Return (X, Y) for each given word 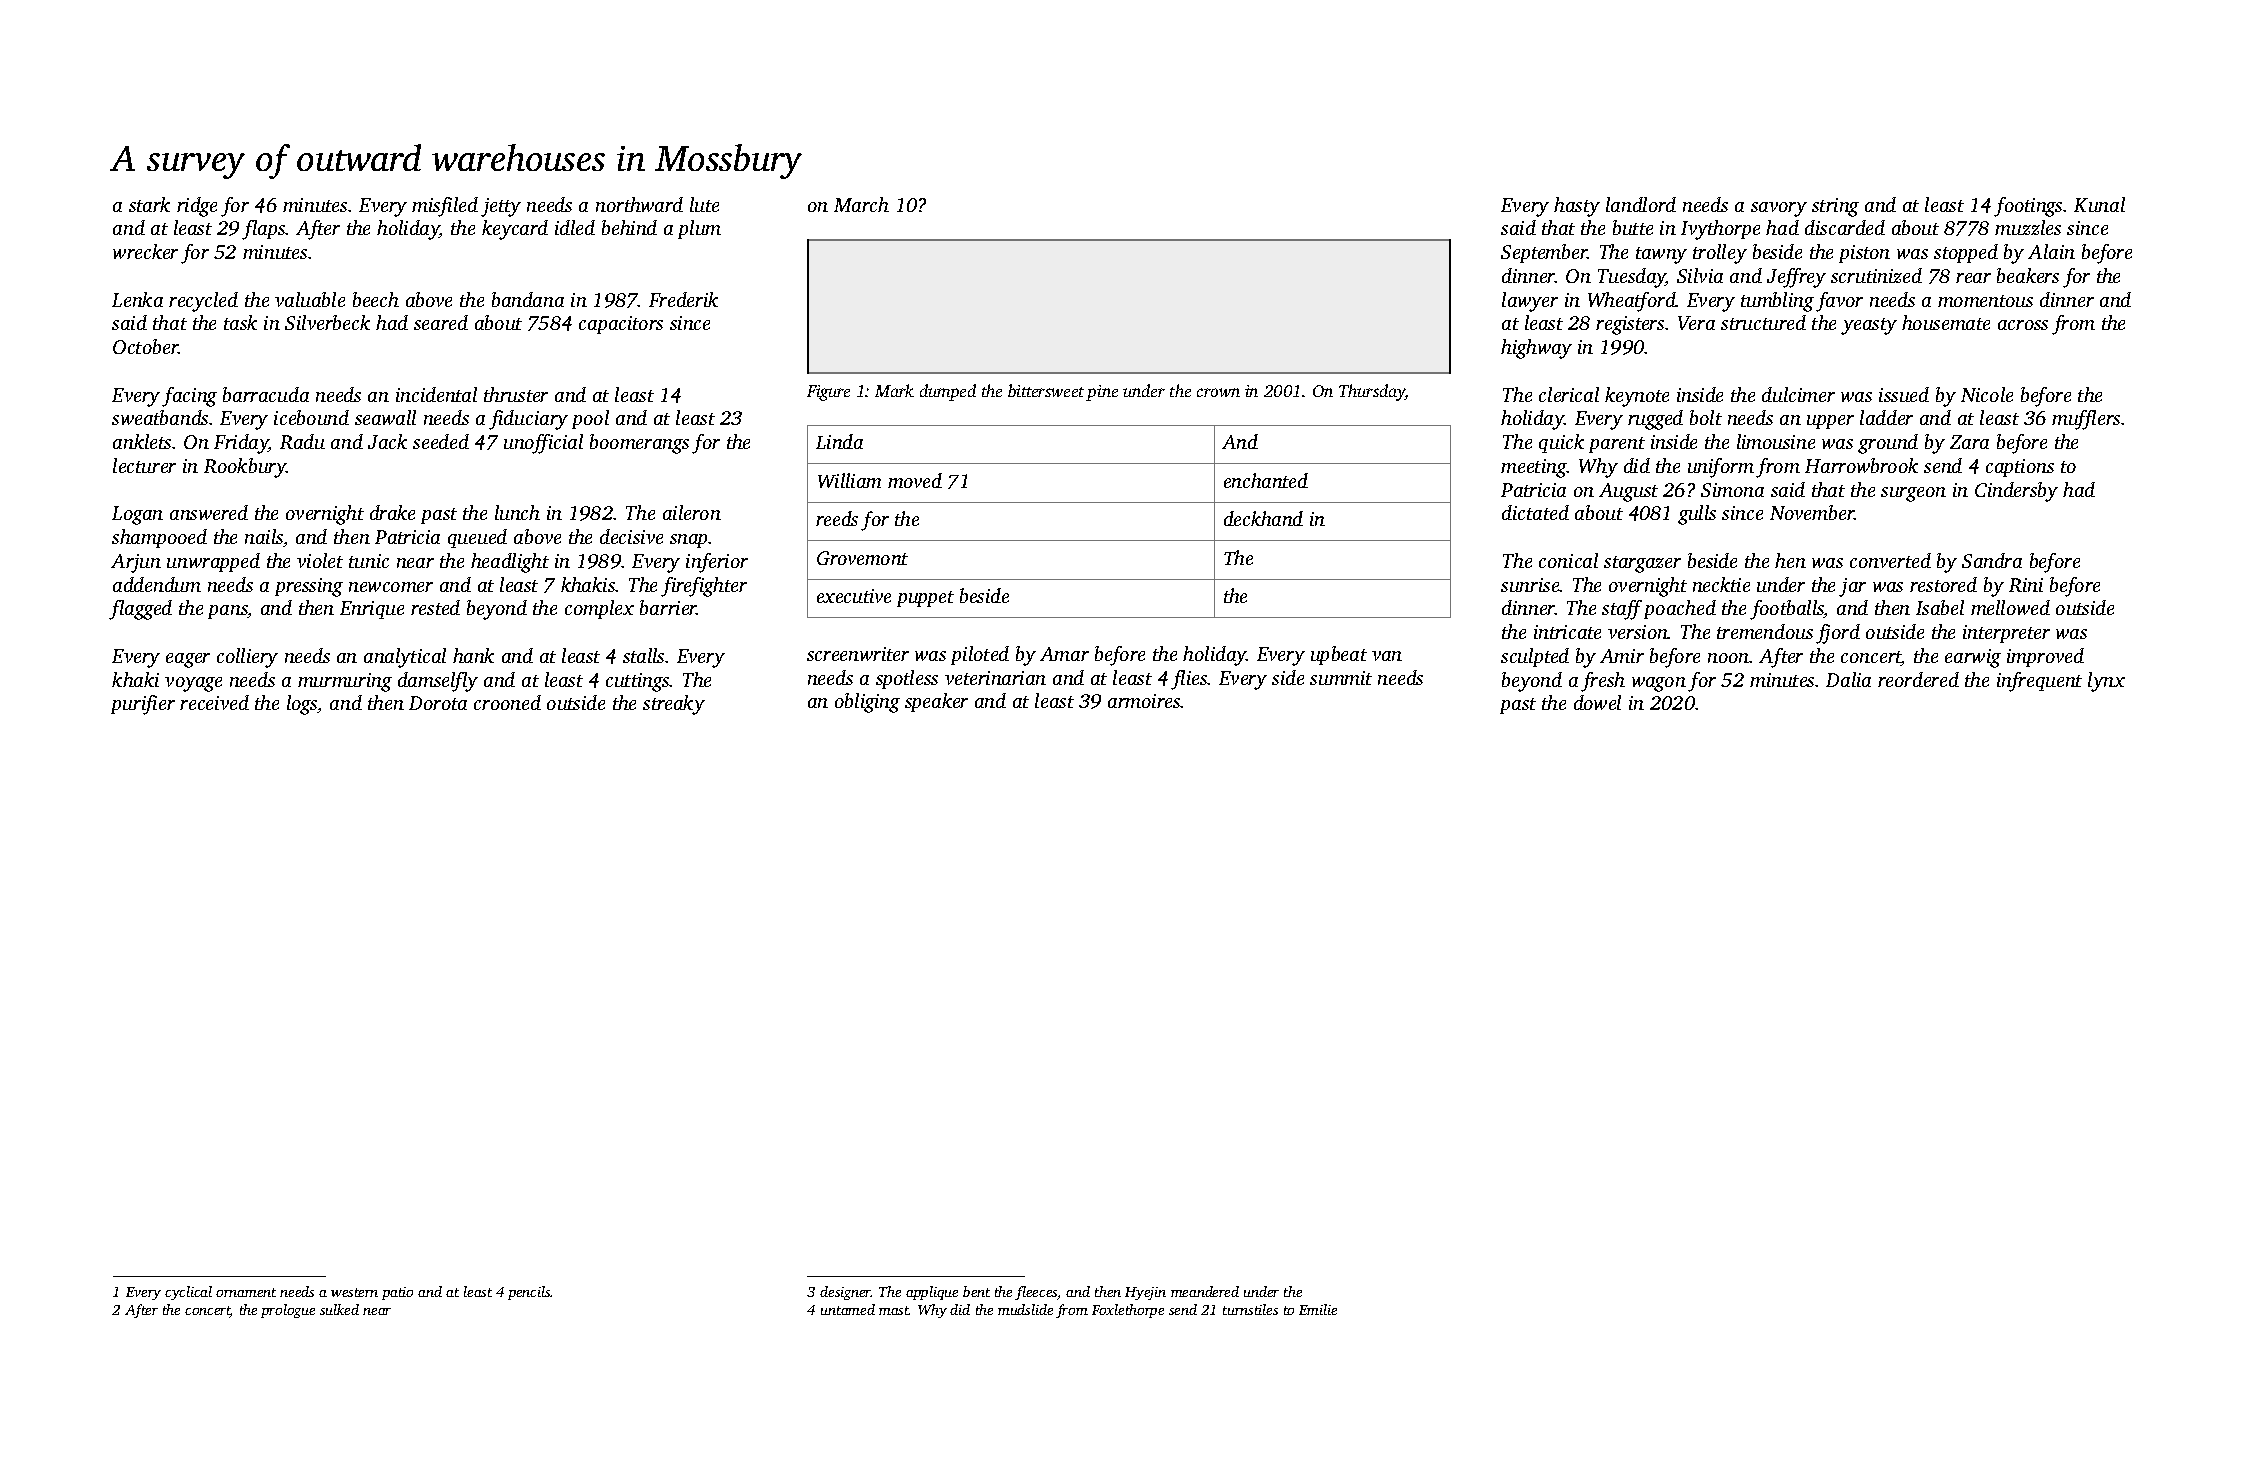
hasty (1577, 207)
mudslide (1025, 1309)
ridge (197, 207)
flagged (140, 610)
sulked (339, 1309)
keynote (1637, 397)
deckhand (1263, 518)
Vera (1696, 323)
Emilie (1318, 1309)
